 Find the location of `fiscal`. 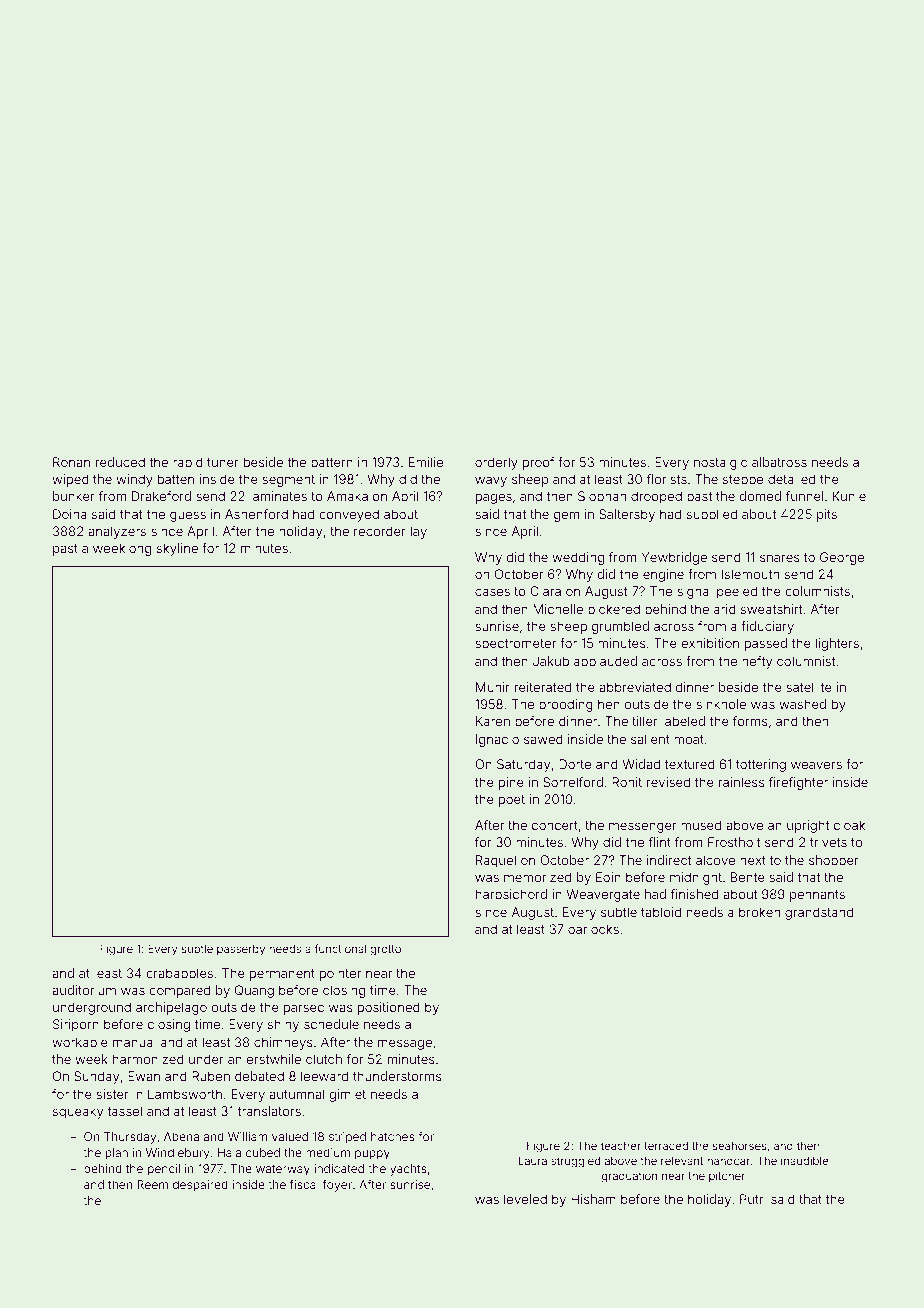

fiscal is located at coordinates (304, 1184).
